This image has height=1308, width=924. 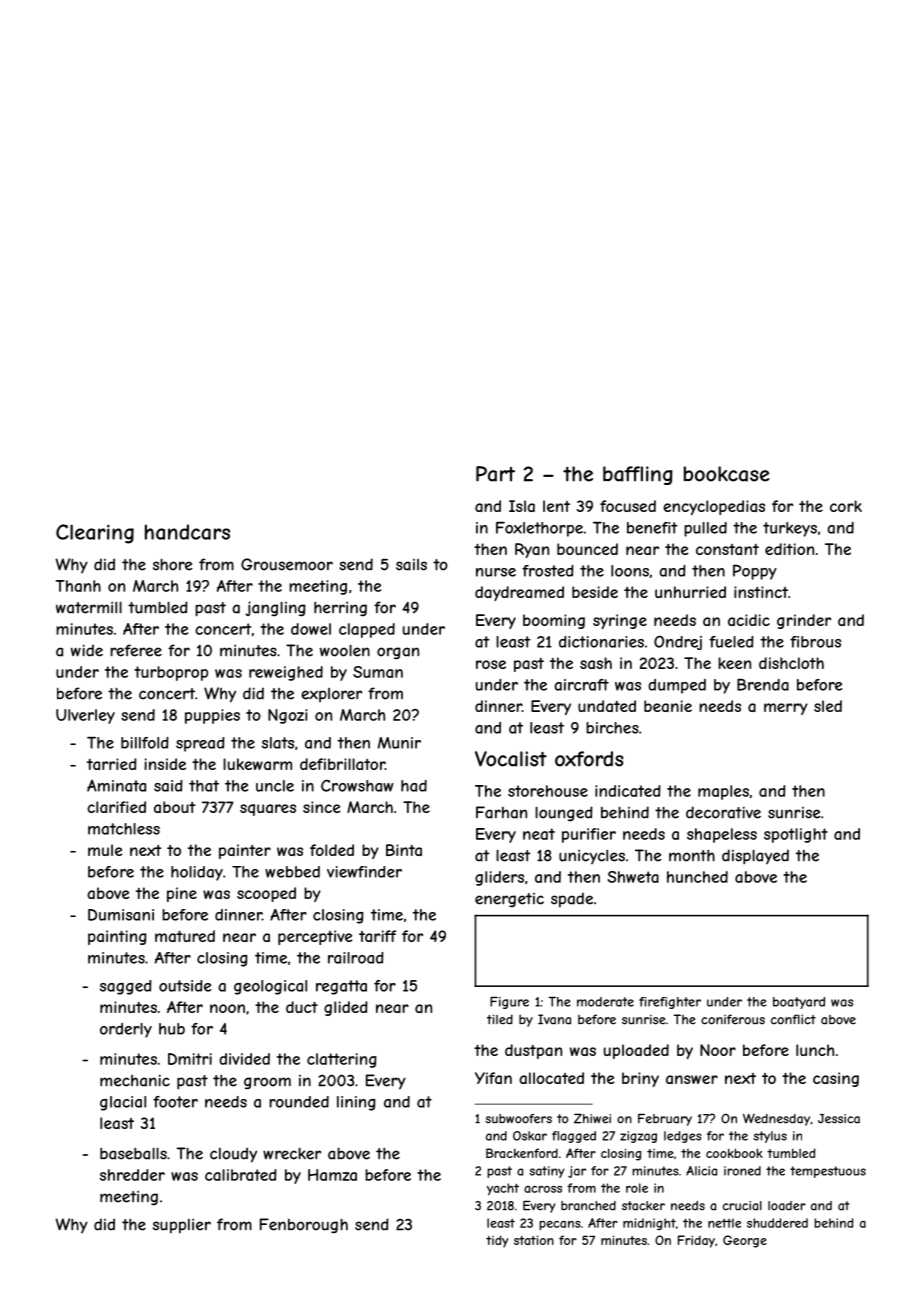 I want to click on sled, so click(x=828, y=706).
